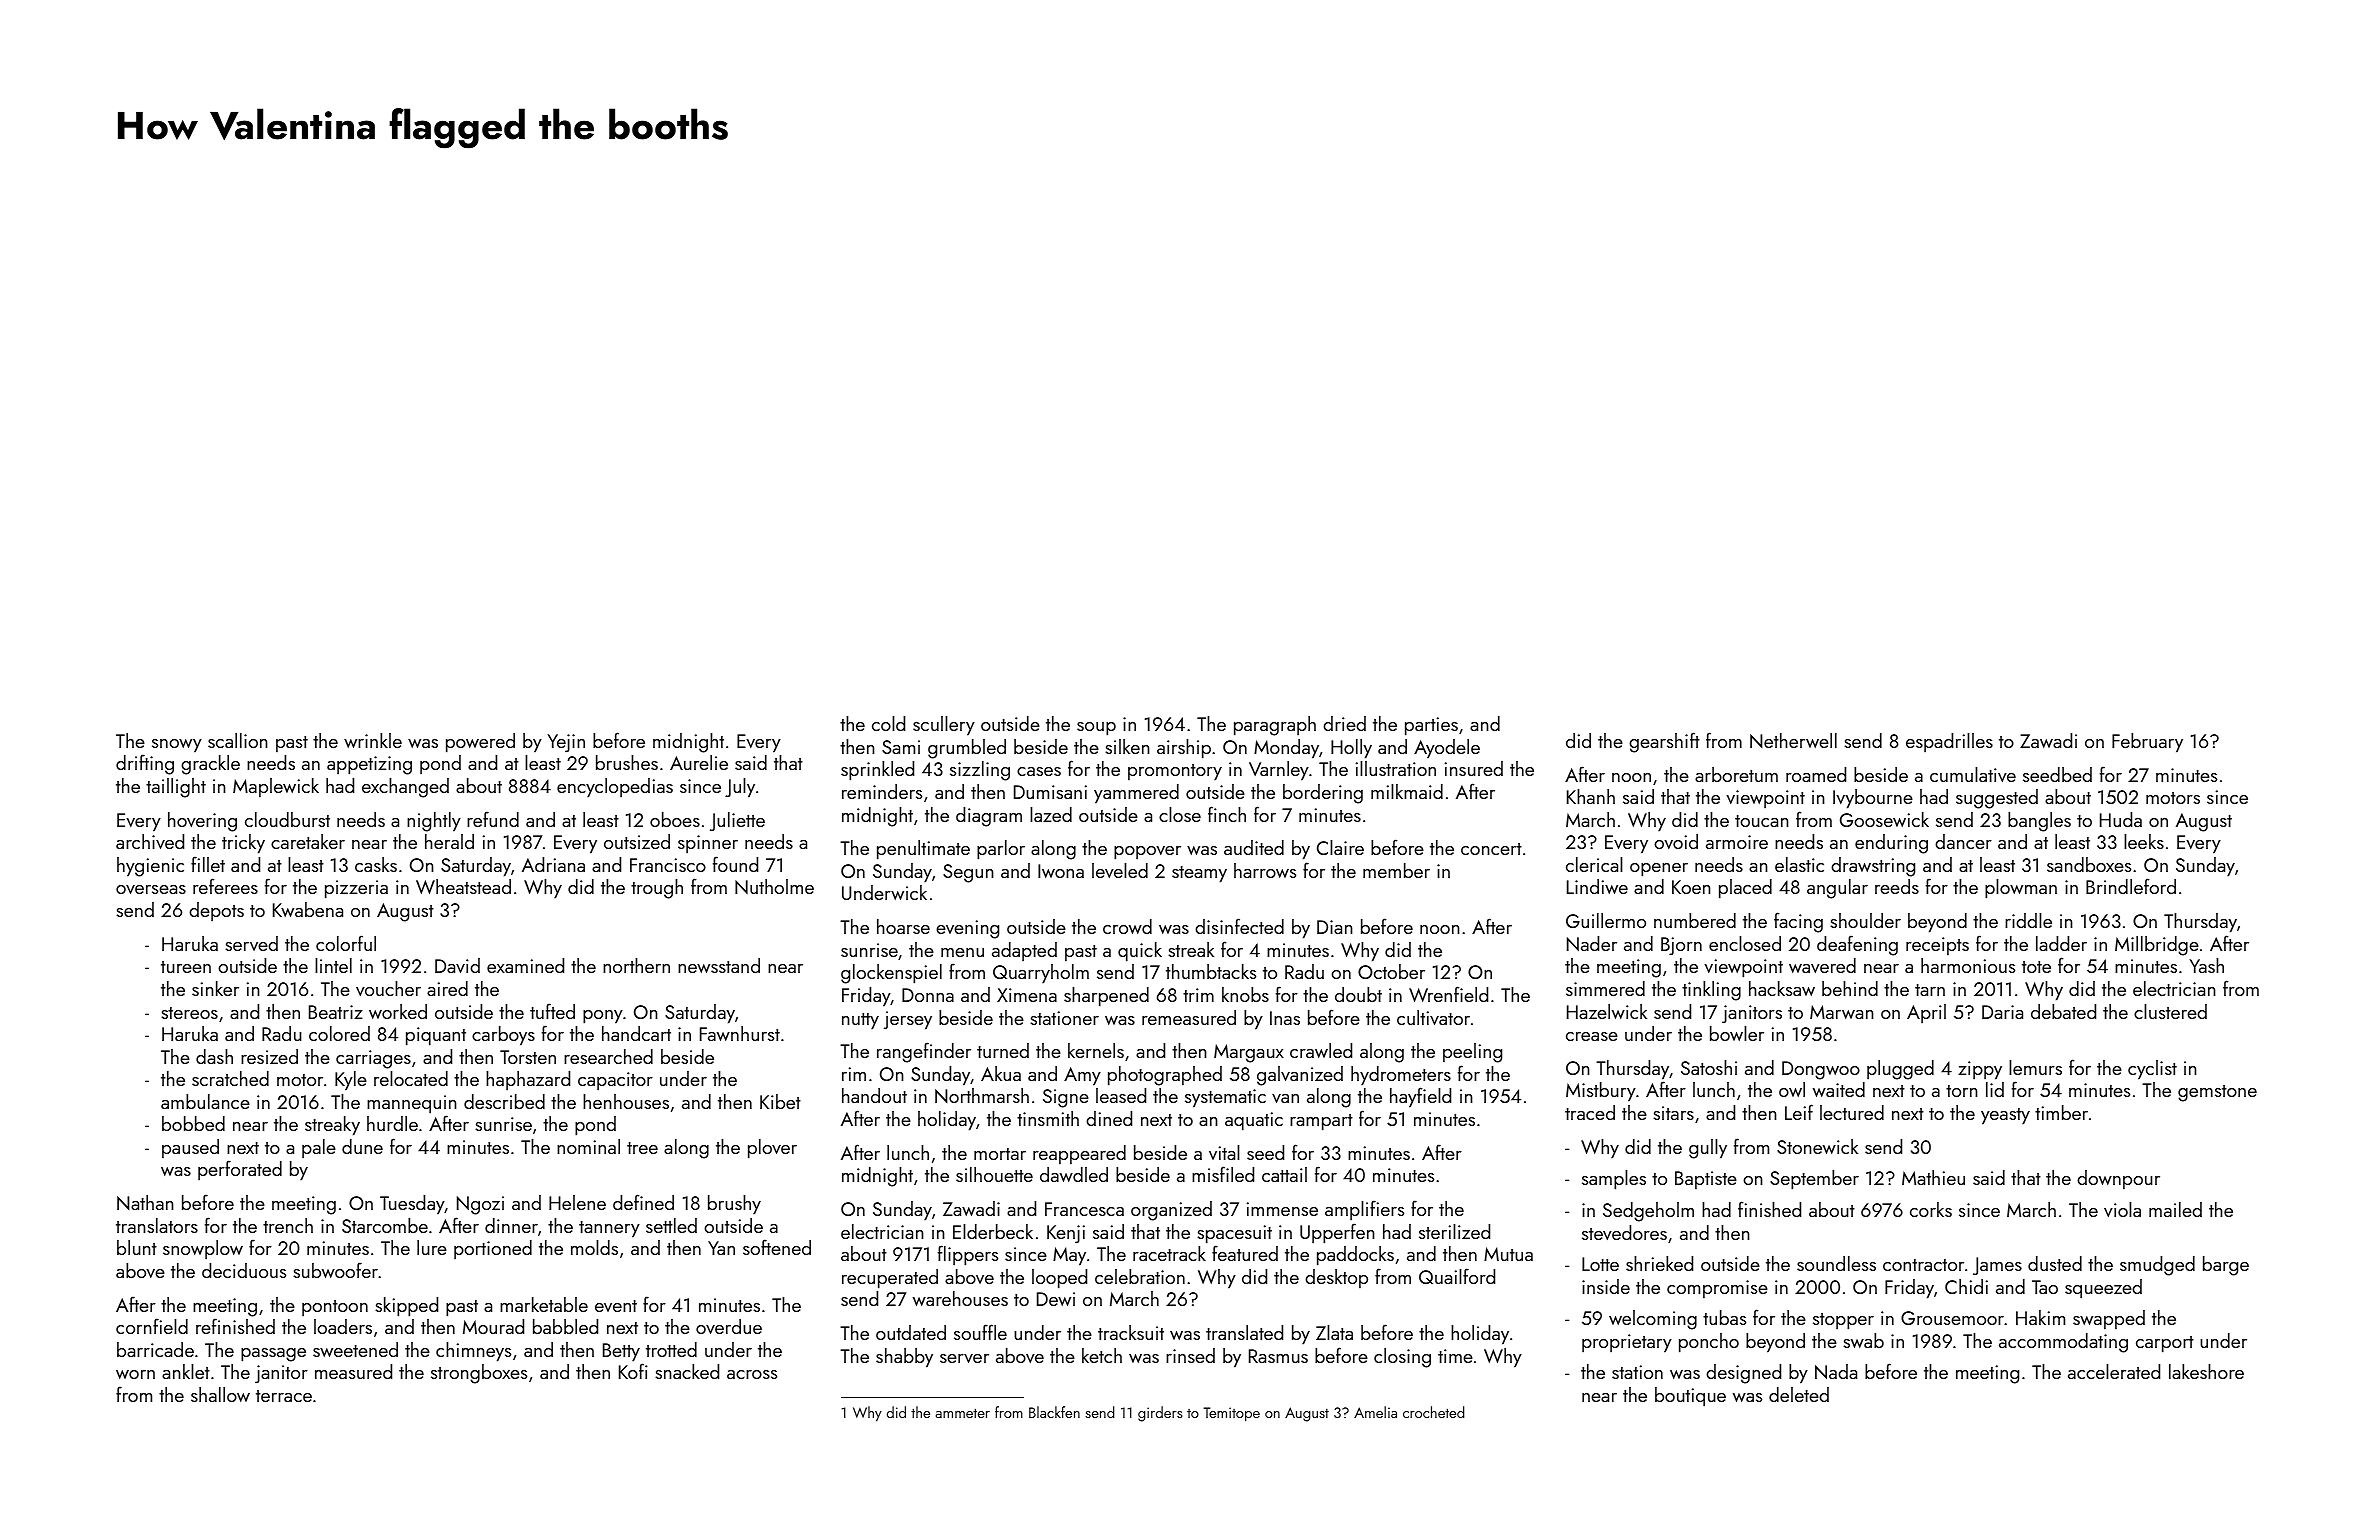 Image resolution: width=2380 pixels, height=1540 pixels. What do you see at coordinates (493, 819) in the page?
I see `refund` at bounding box center [493, 819].
